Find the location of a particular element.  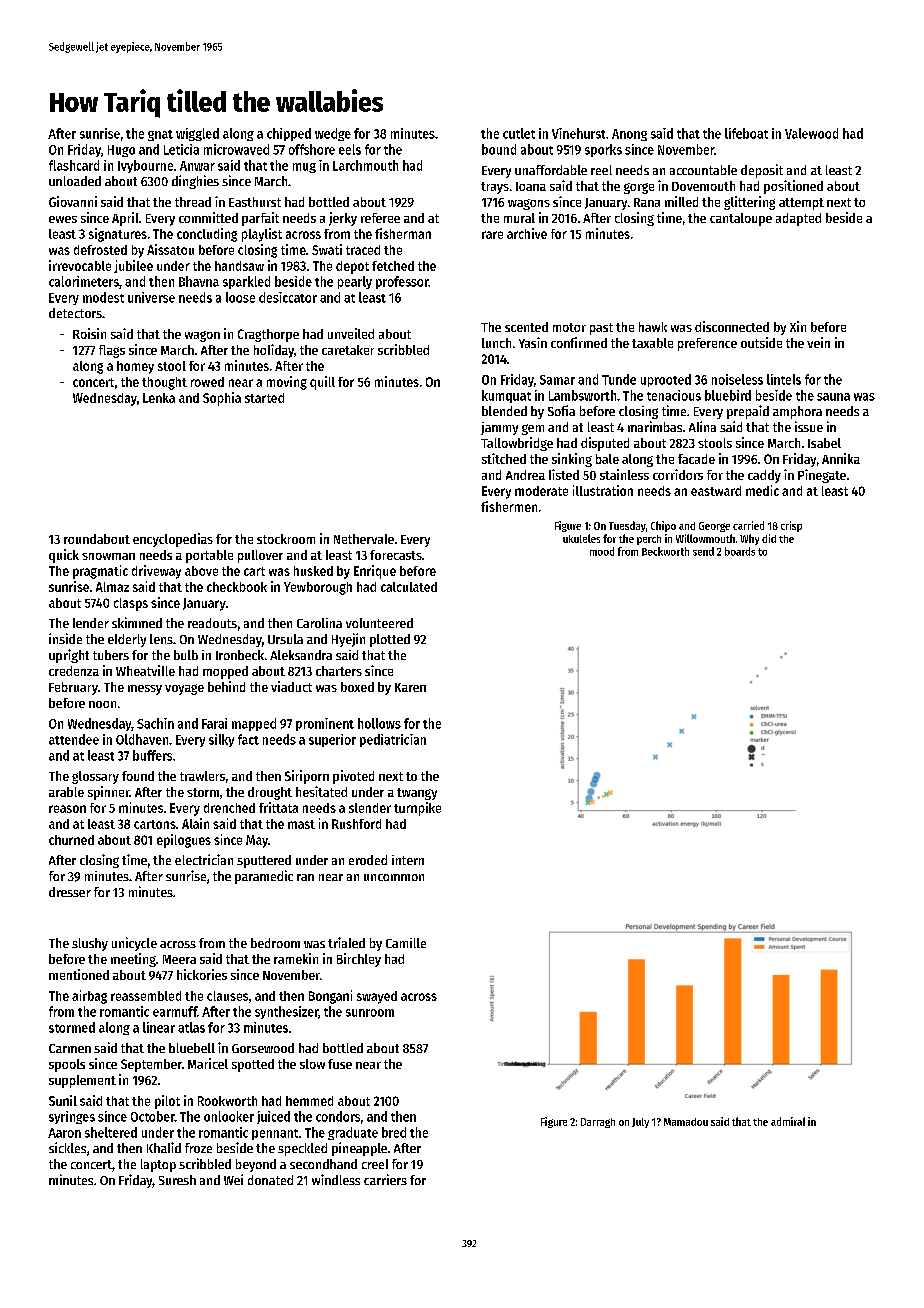

Suresh is located at coordinates (177, 1180).
